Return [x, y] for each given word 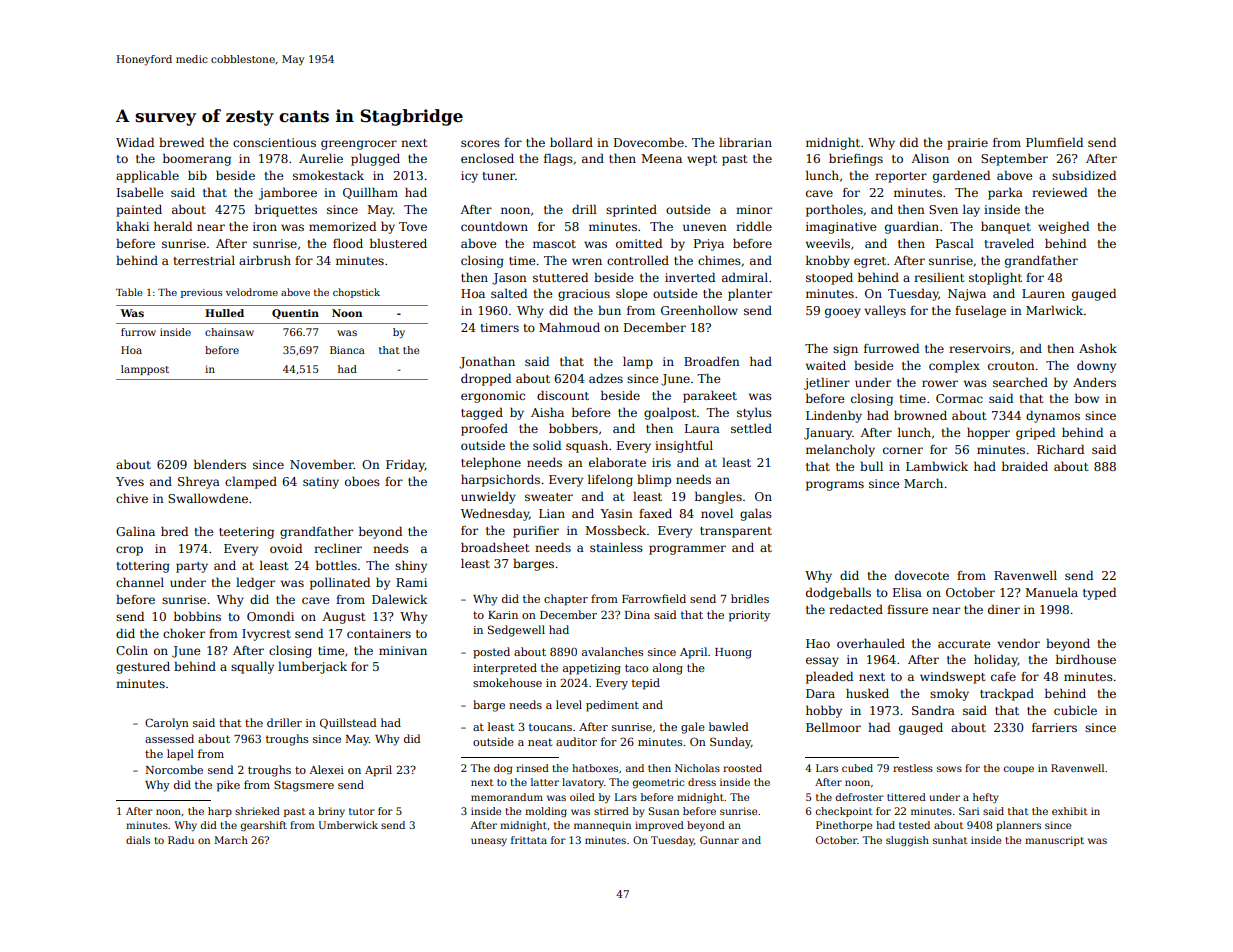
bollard [571, 142]
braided [1025, 466]
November [322, 464]
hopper [988, 433]
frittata [529, 840]
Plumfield [1054, 142]
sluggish [907, 841]
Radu [181, 840]
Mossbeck [615, 530]
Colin [132, 650]
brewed [181, 142]
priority [749, 616]
